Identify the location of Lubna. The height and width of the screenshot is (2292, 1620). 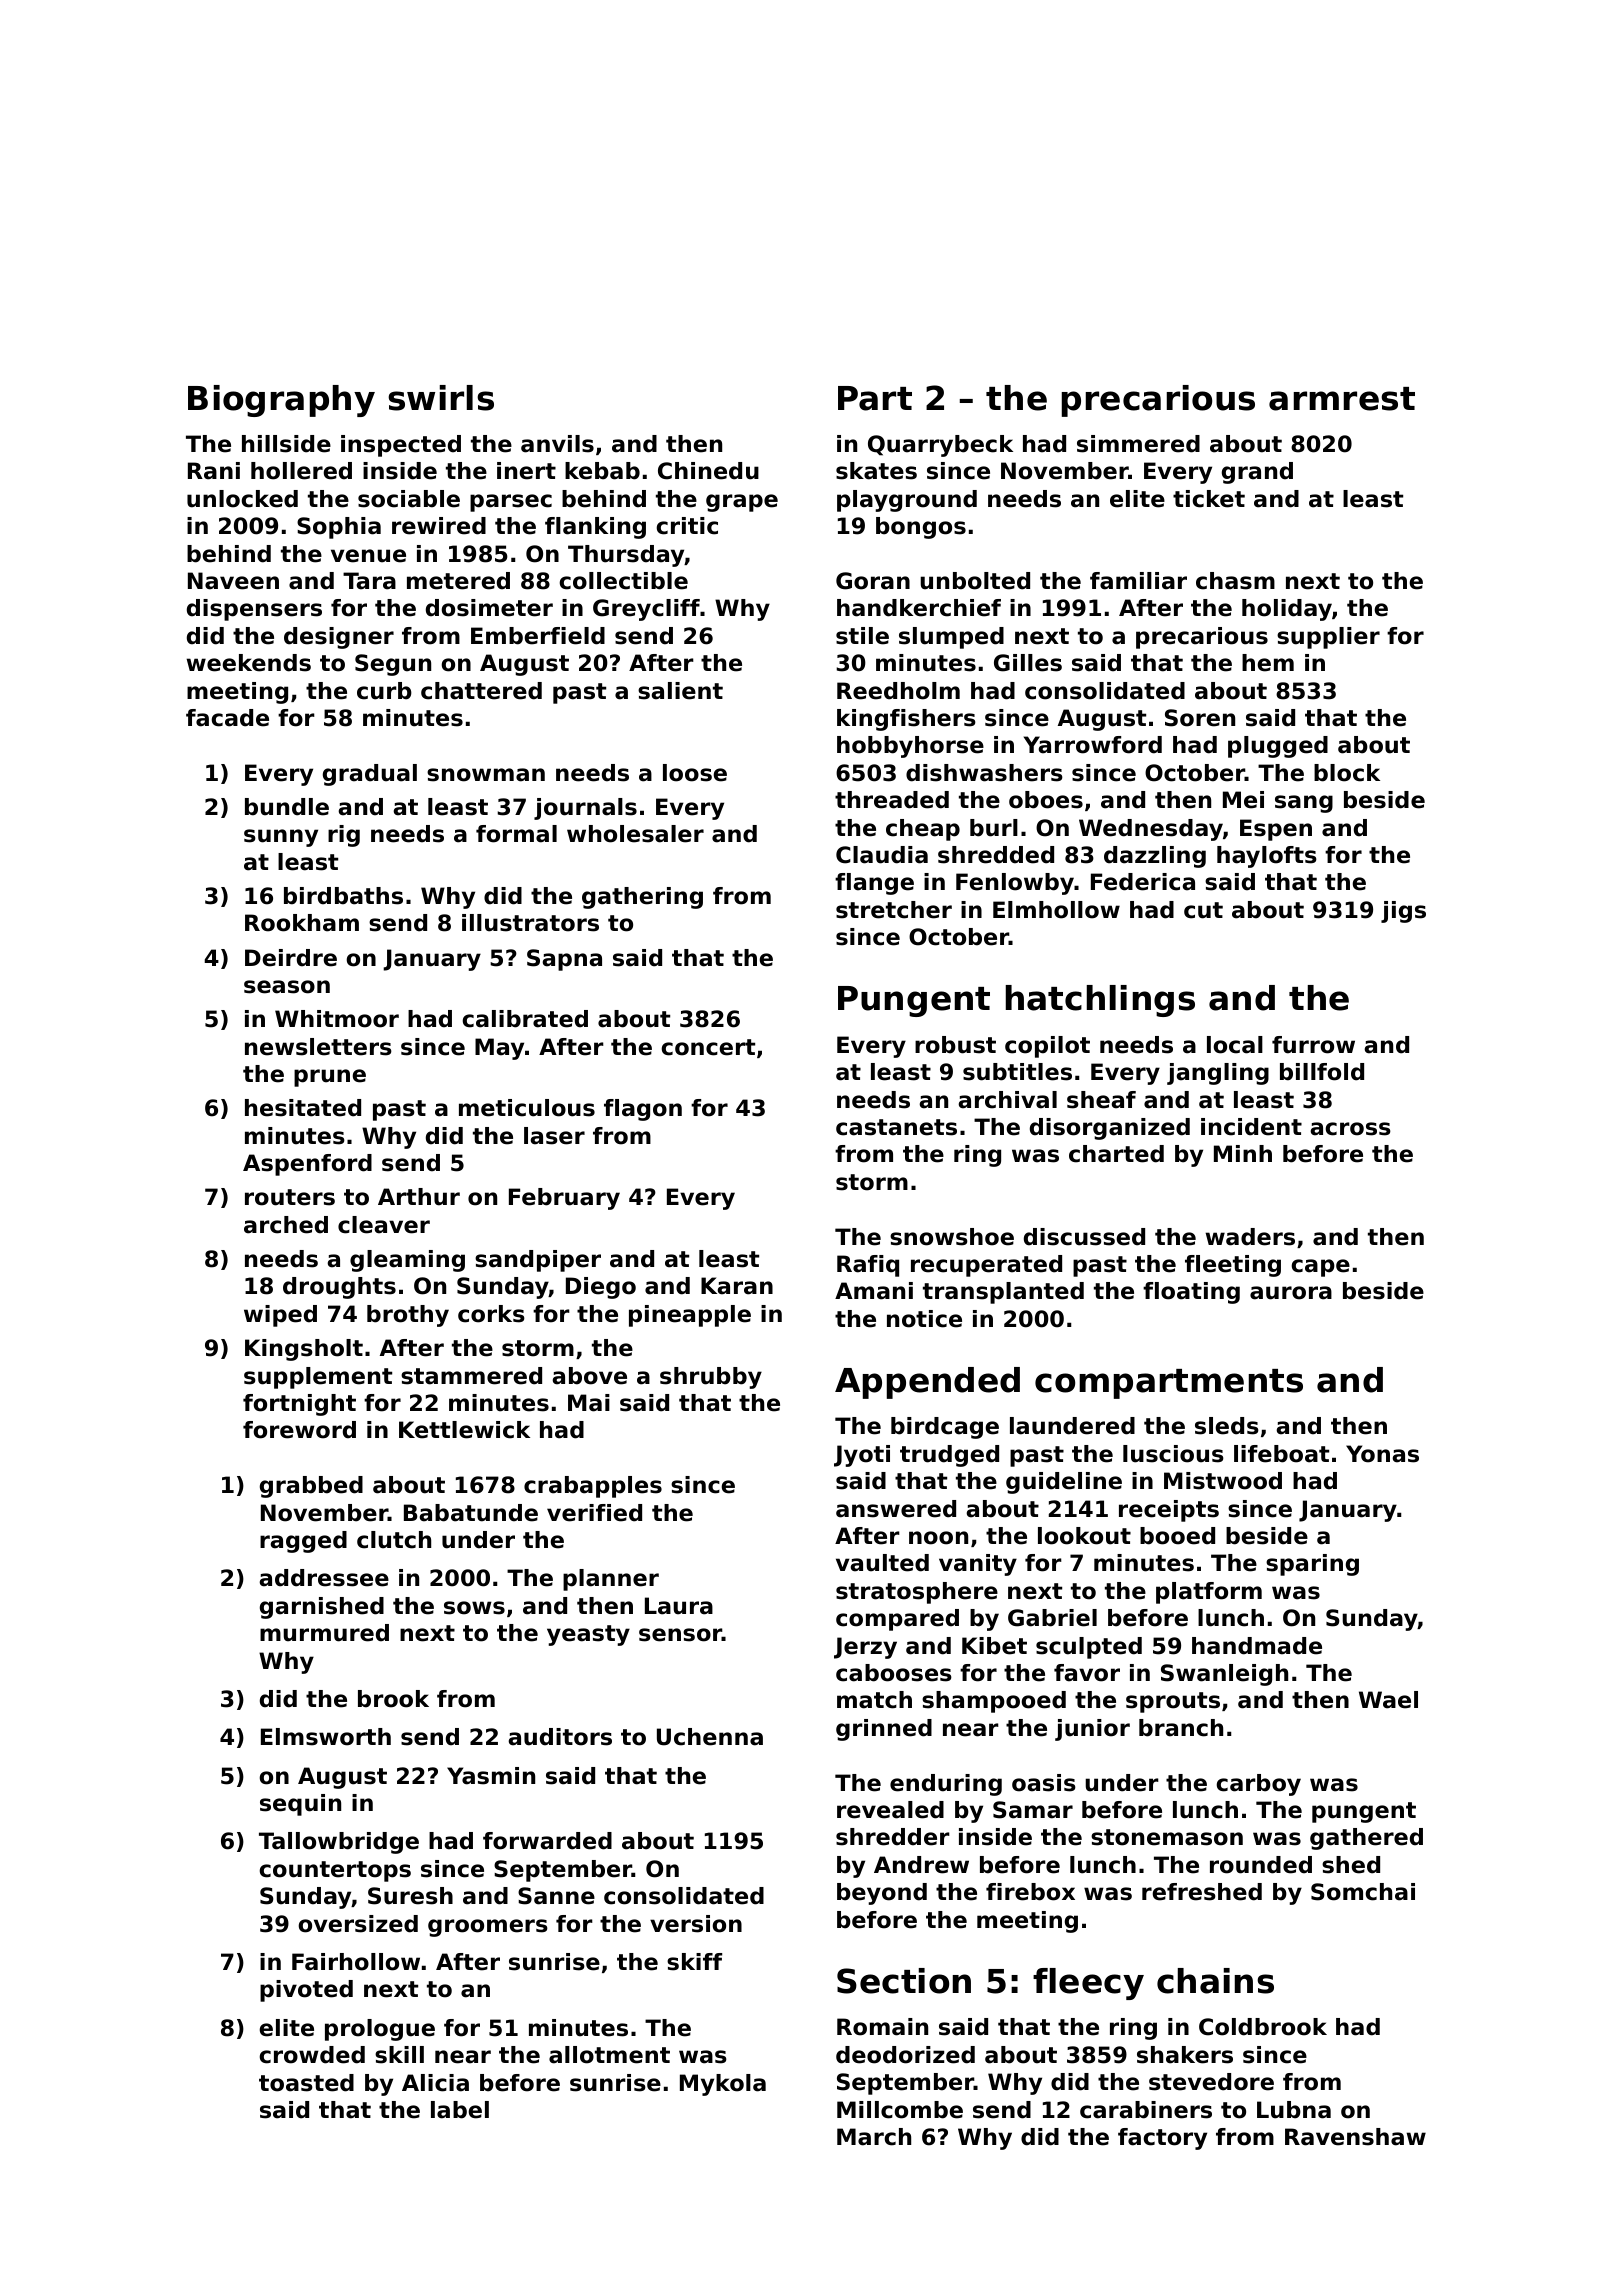
(1294, 2110).
